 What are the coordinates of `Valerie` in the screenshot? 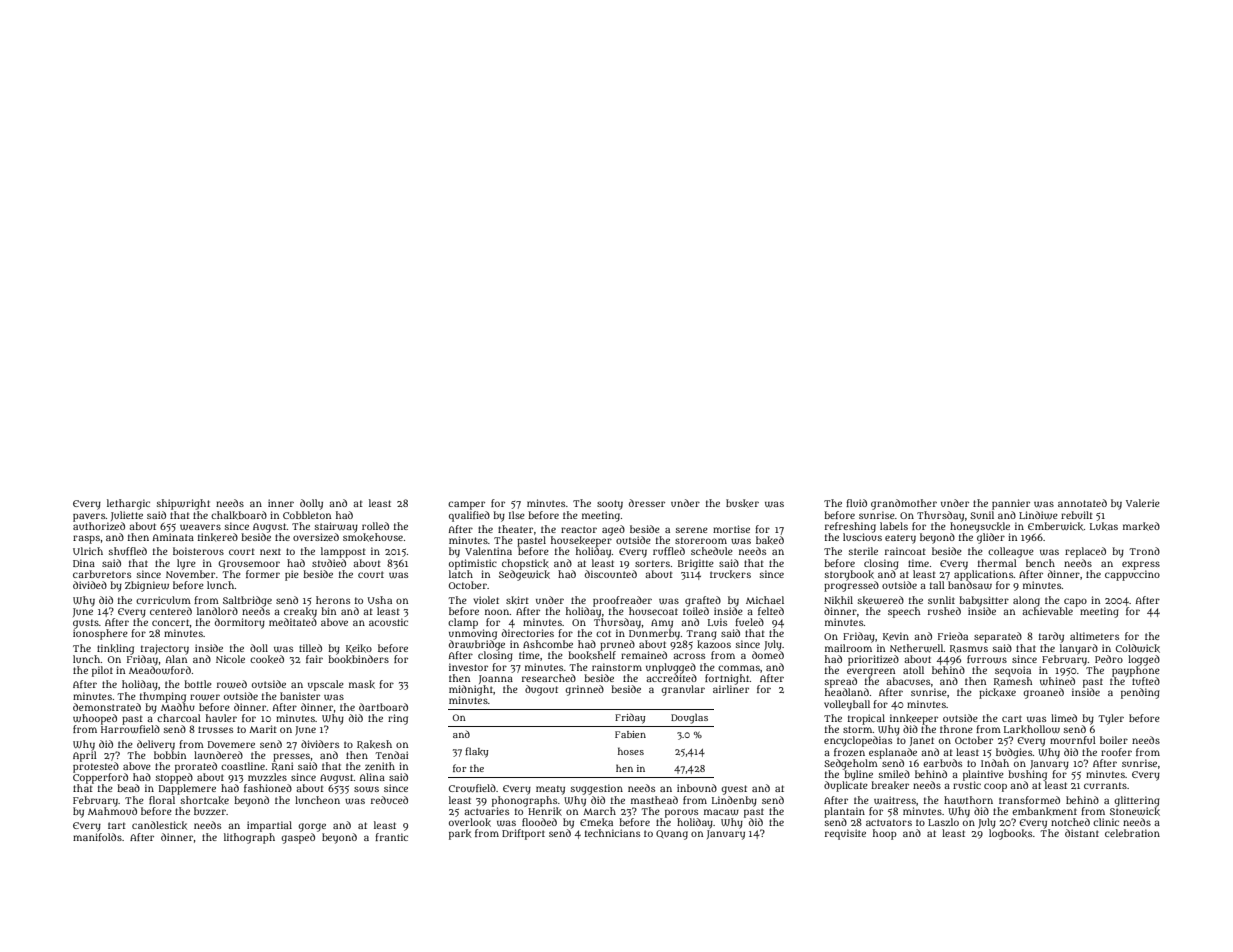 It's located at (1143, 503).
